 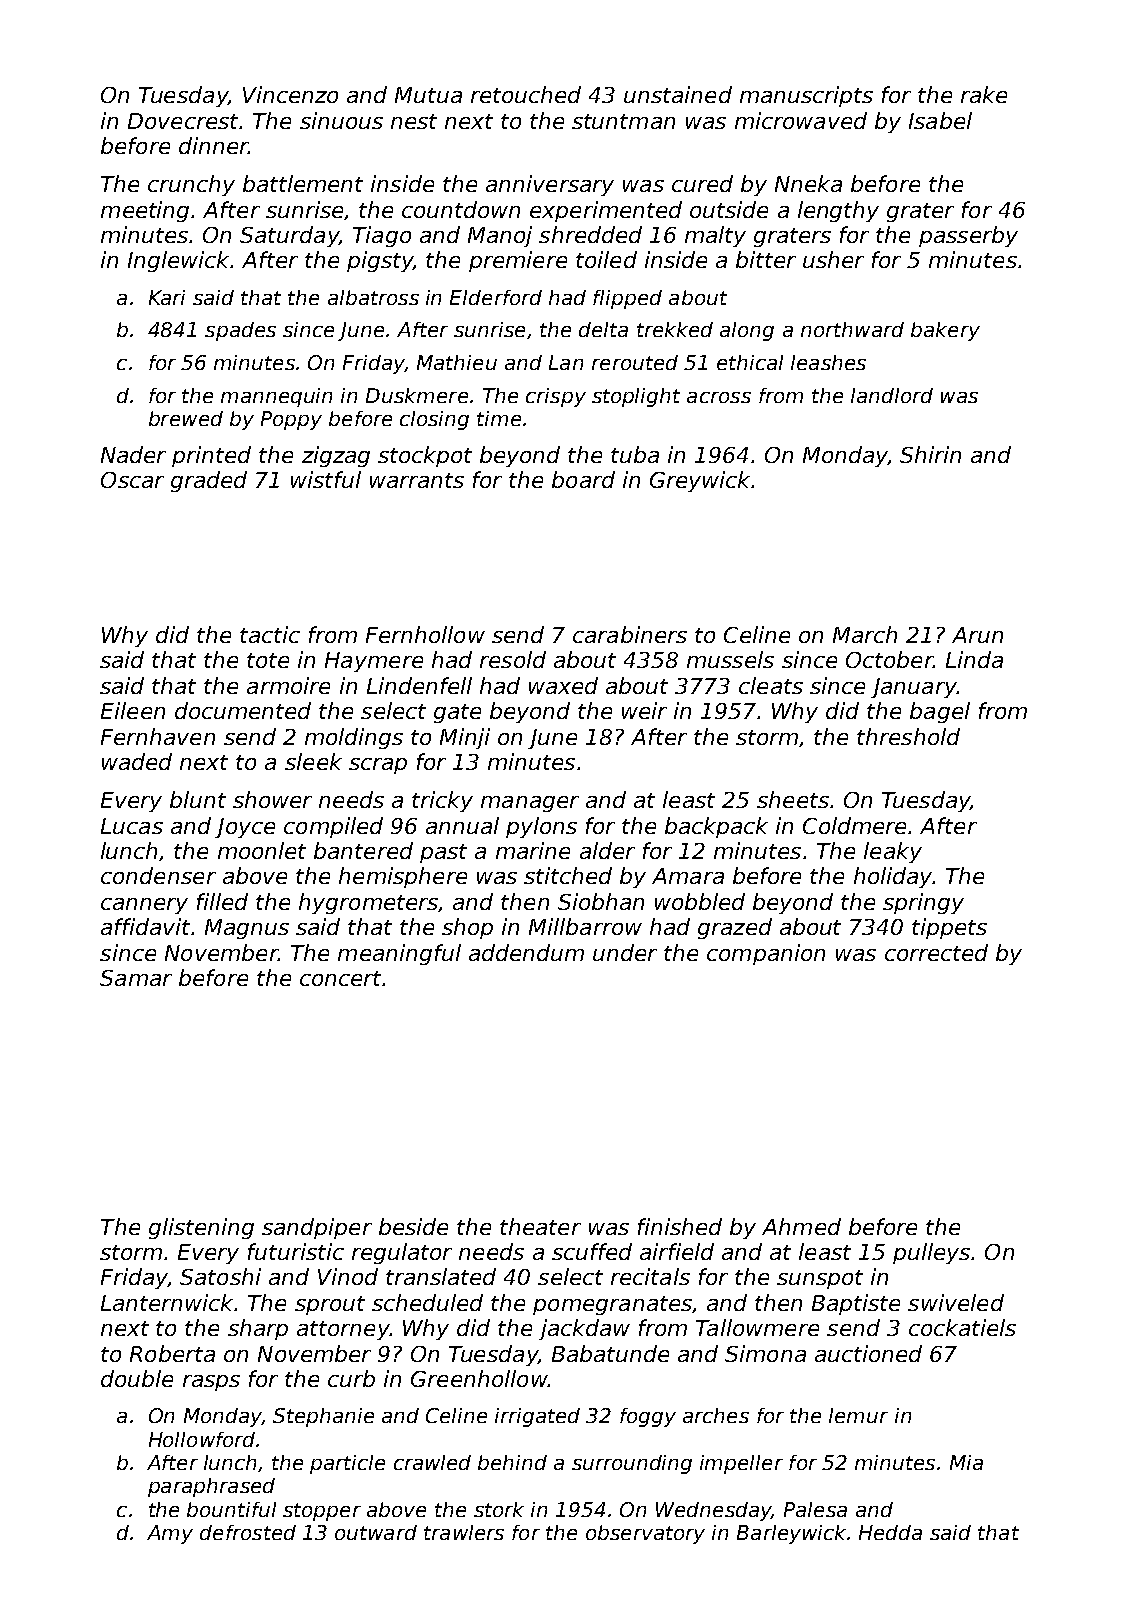 I want to click on springy, so click(x=923, y=903).
